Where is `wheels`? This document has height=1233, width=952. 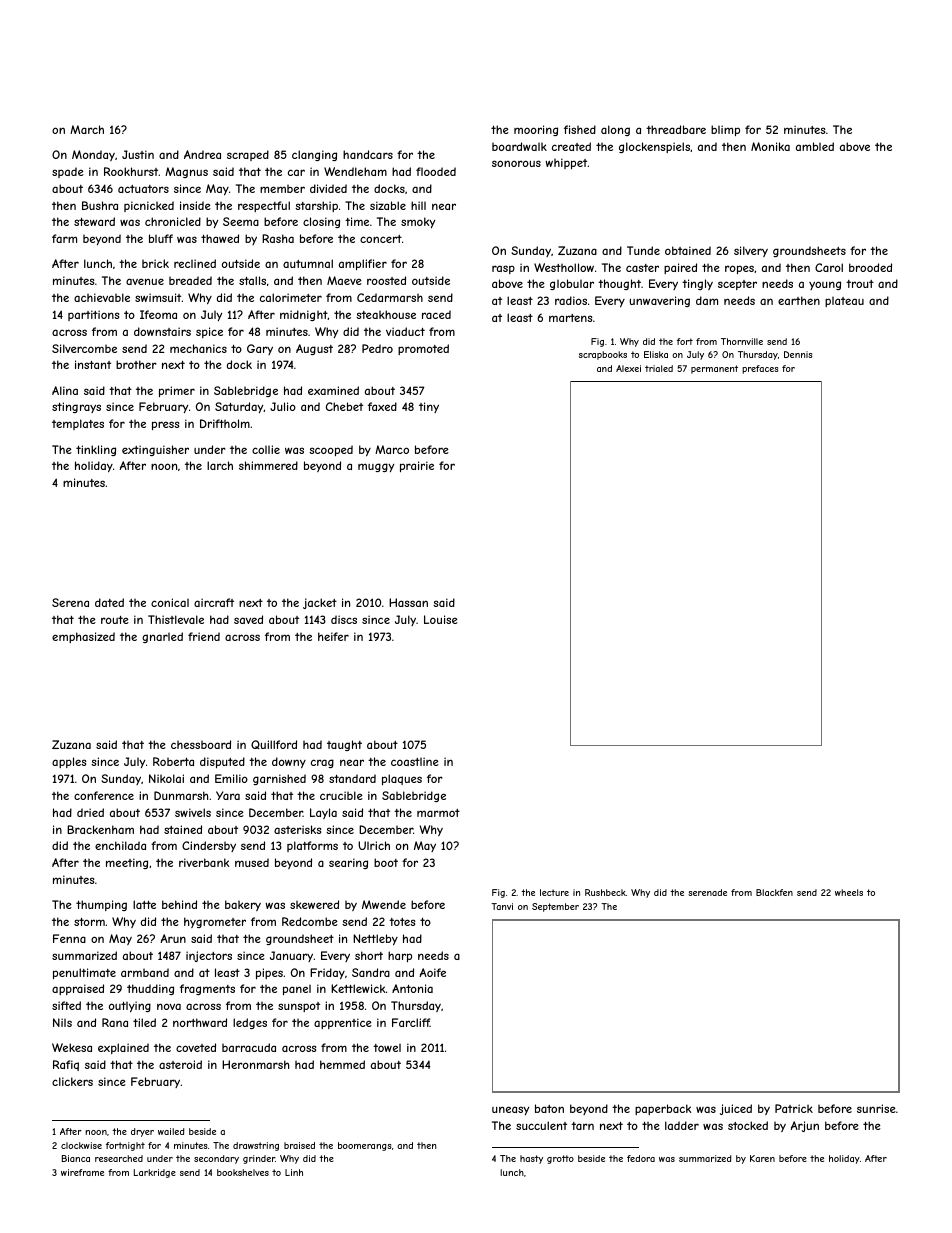 wheels is located at coordinates (849, 892).
